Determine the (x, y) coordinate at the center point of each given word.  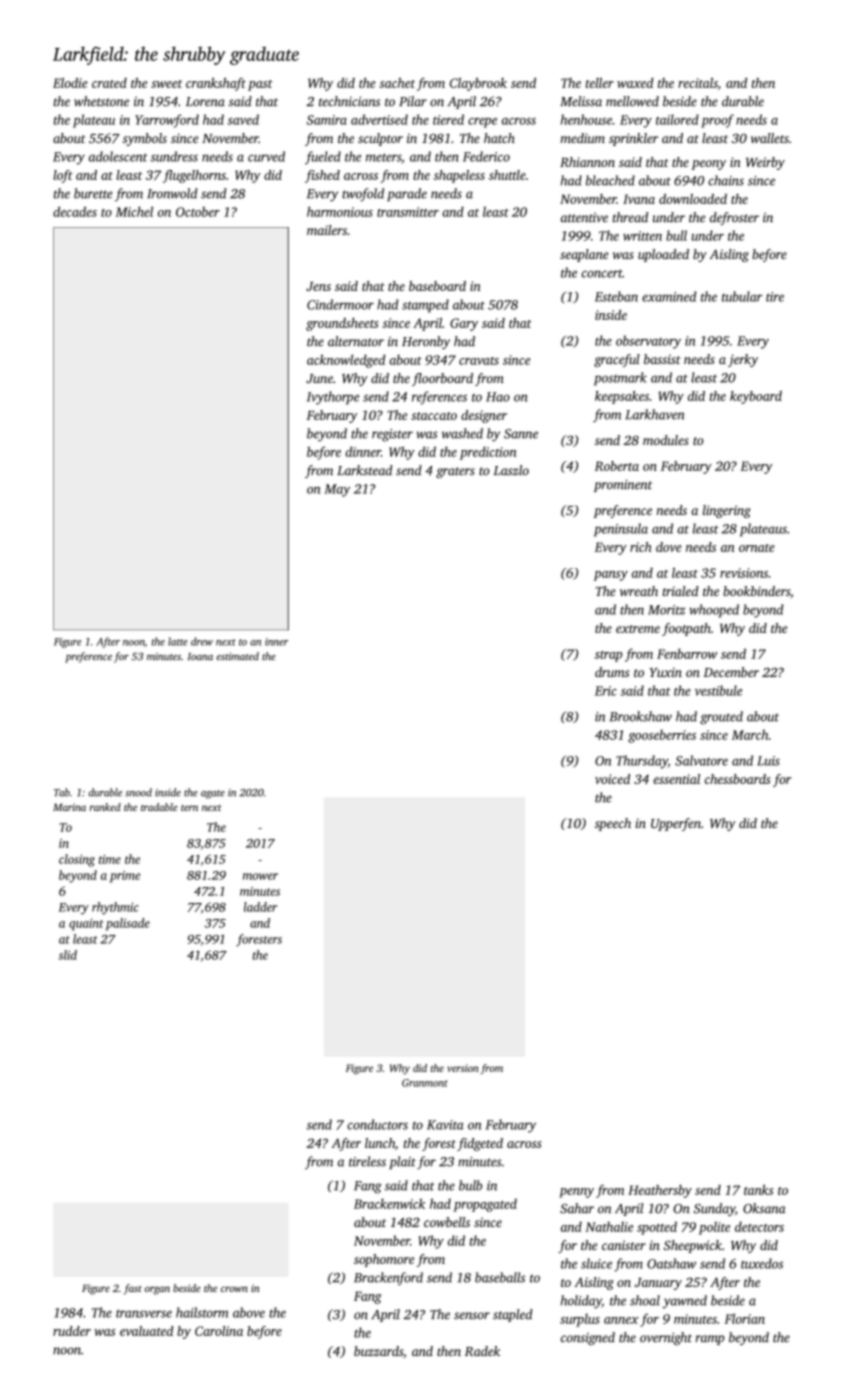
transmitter (408, 212)
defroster (734, 218)
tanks (758, 1190)
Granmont (425, 1083)
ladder (260, 907)
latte (178, 641)
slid (67, 955)
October (198, 211)
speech (613, 824)
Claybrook (478, 84)
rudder (72, 1331)
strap (608, 656)
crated (109, 83)
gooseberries (662, 736)
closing (77, 860)
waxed (635, 83)
